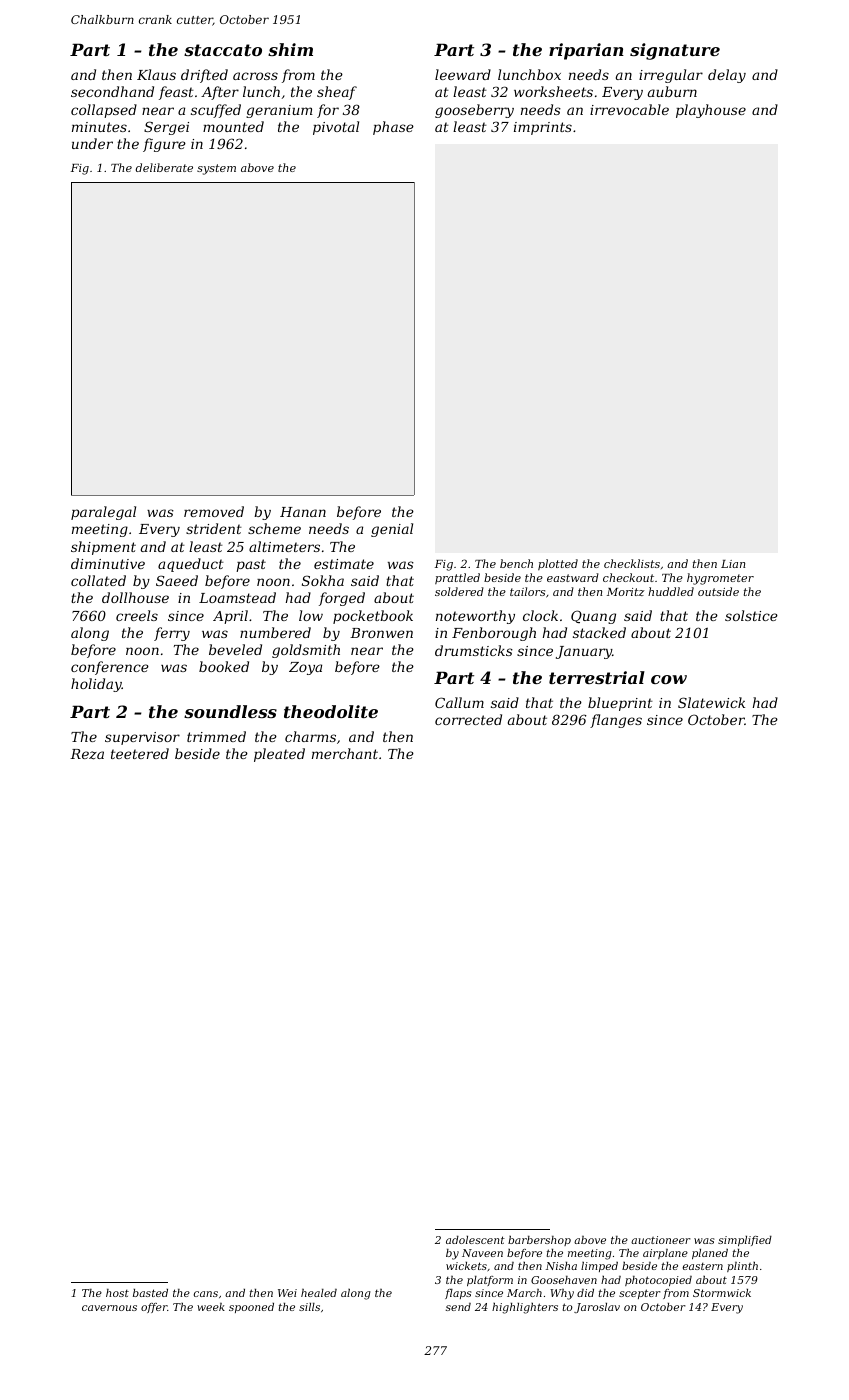  Describe the element at coordinates (710, 1254) in the screenshot. I see `planed` at that location.
